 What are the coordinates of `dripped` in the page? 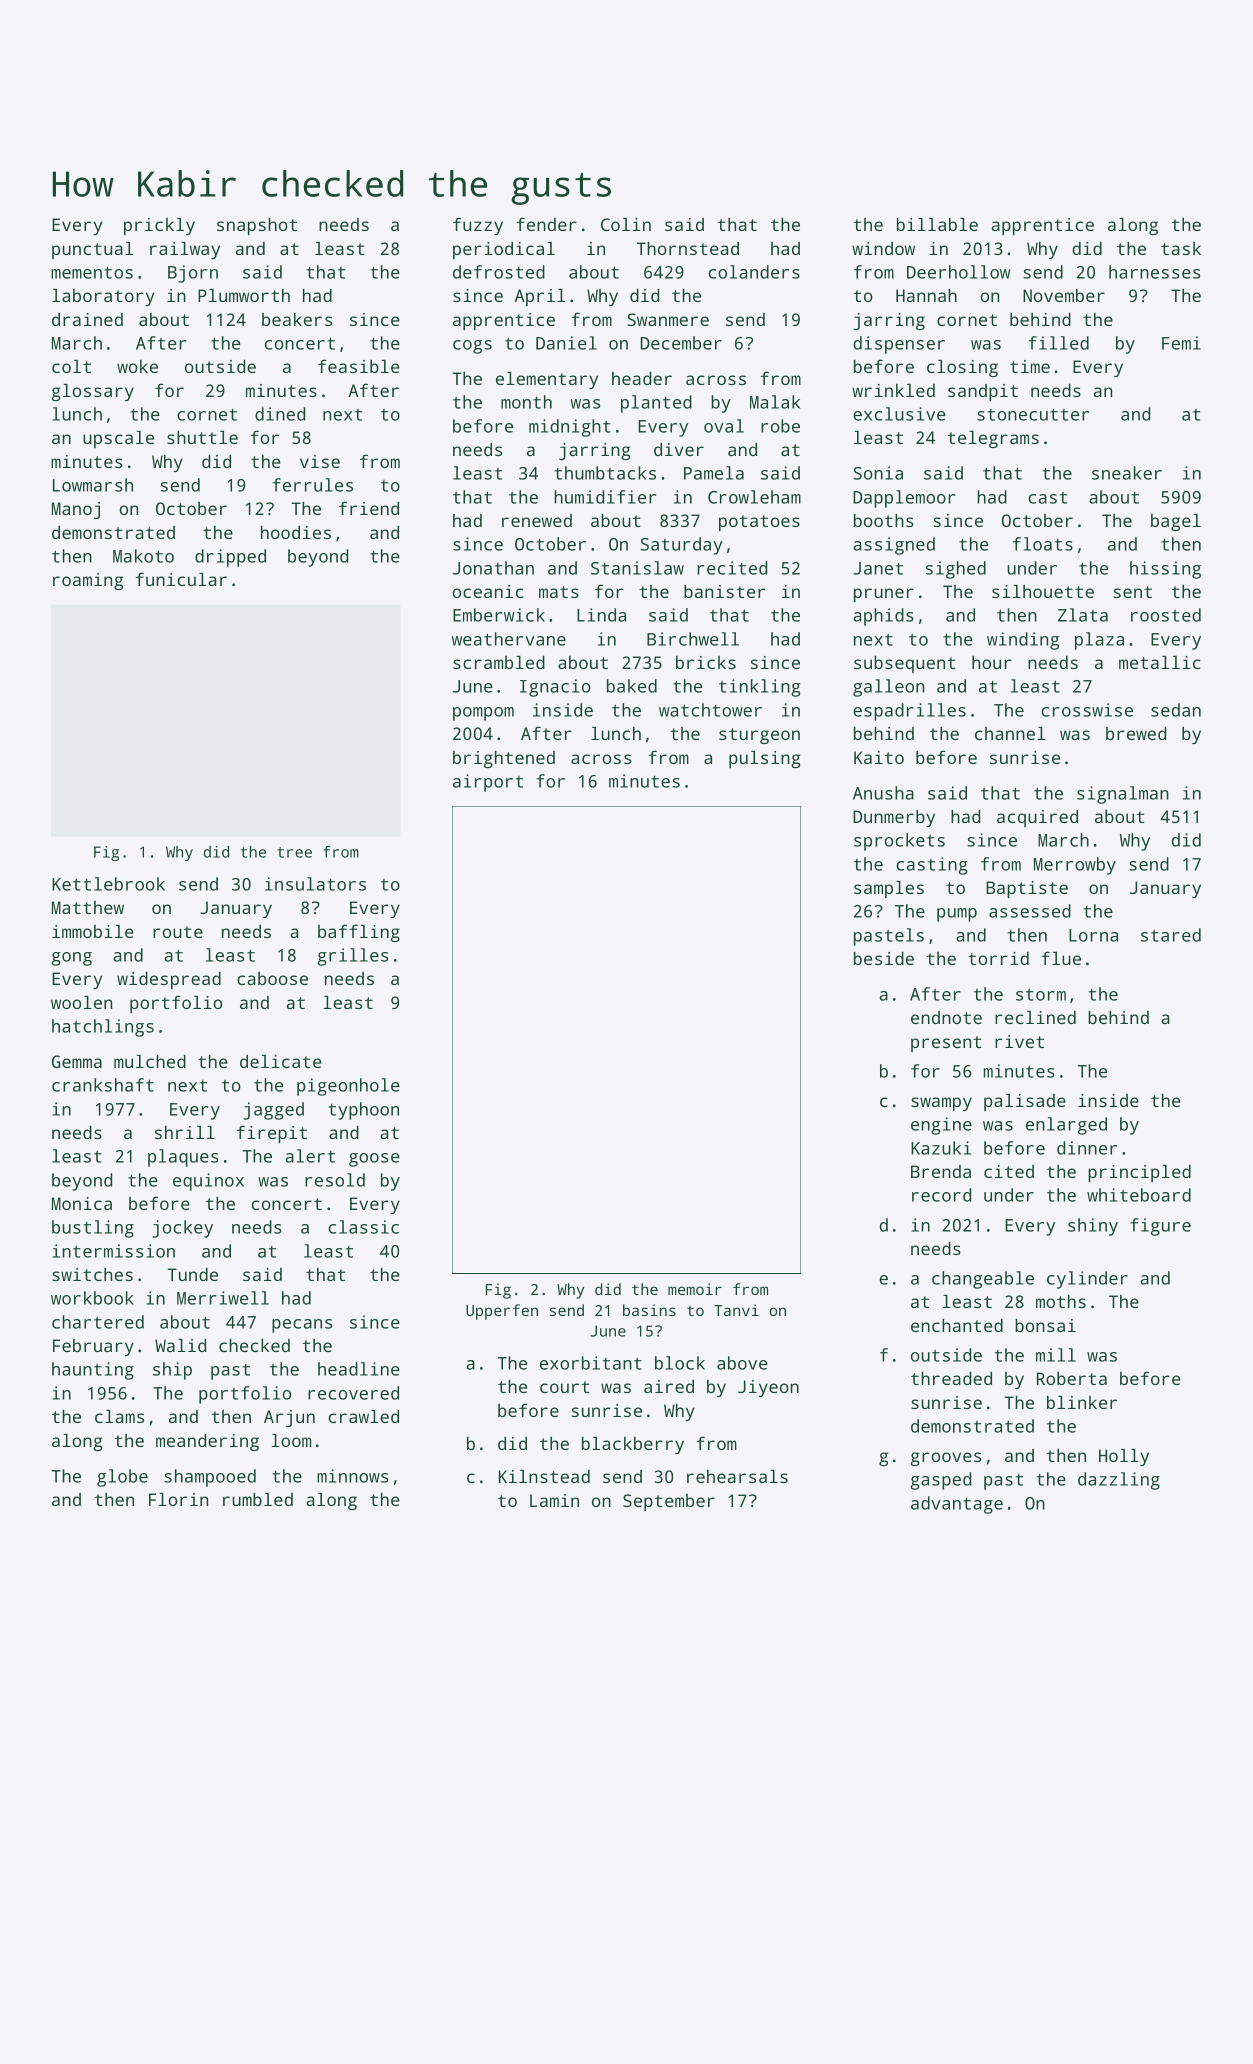 It's located at (230, 558).
